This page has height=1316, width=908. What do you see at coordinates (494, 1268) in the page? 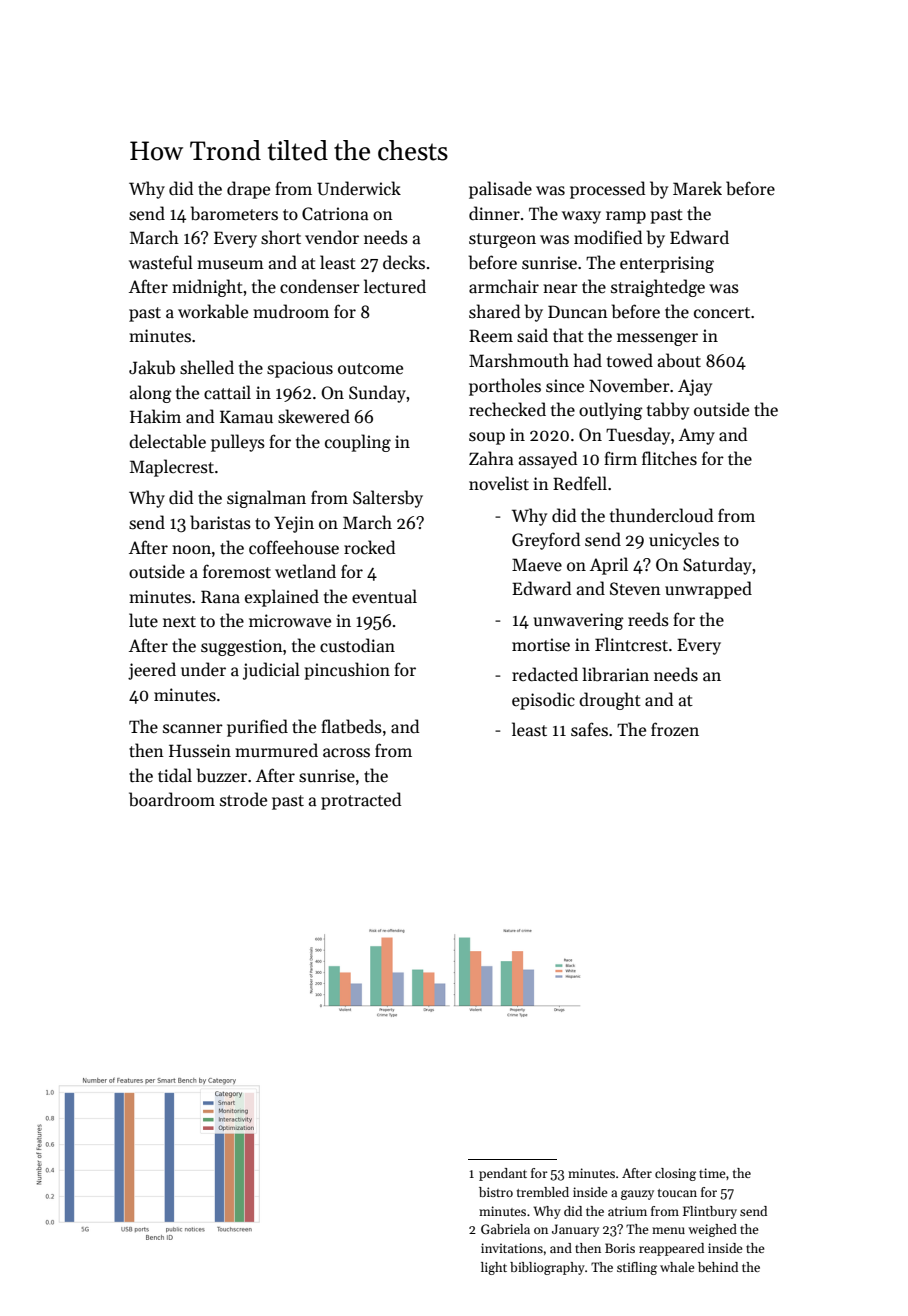
I see `light` at bounding box center [494, 1268].
